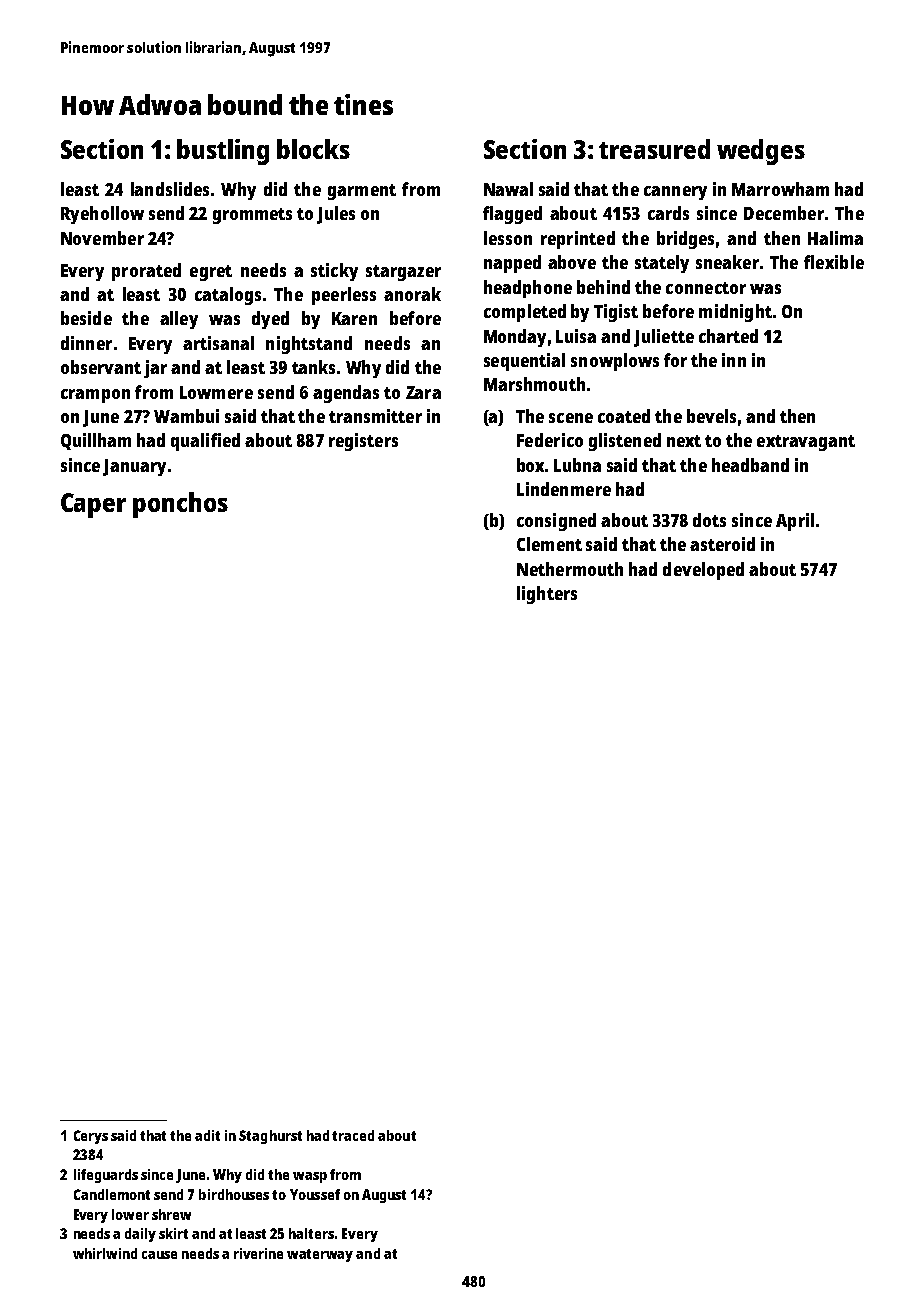 This page has height=1314, width=924. I want to click on Youssef, so click(315, 1194).
